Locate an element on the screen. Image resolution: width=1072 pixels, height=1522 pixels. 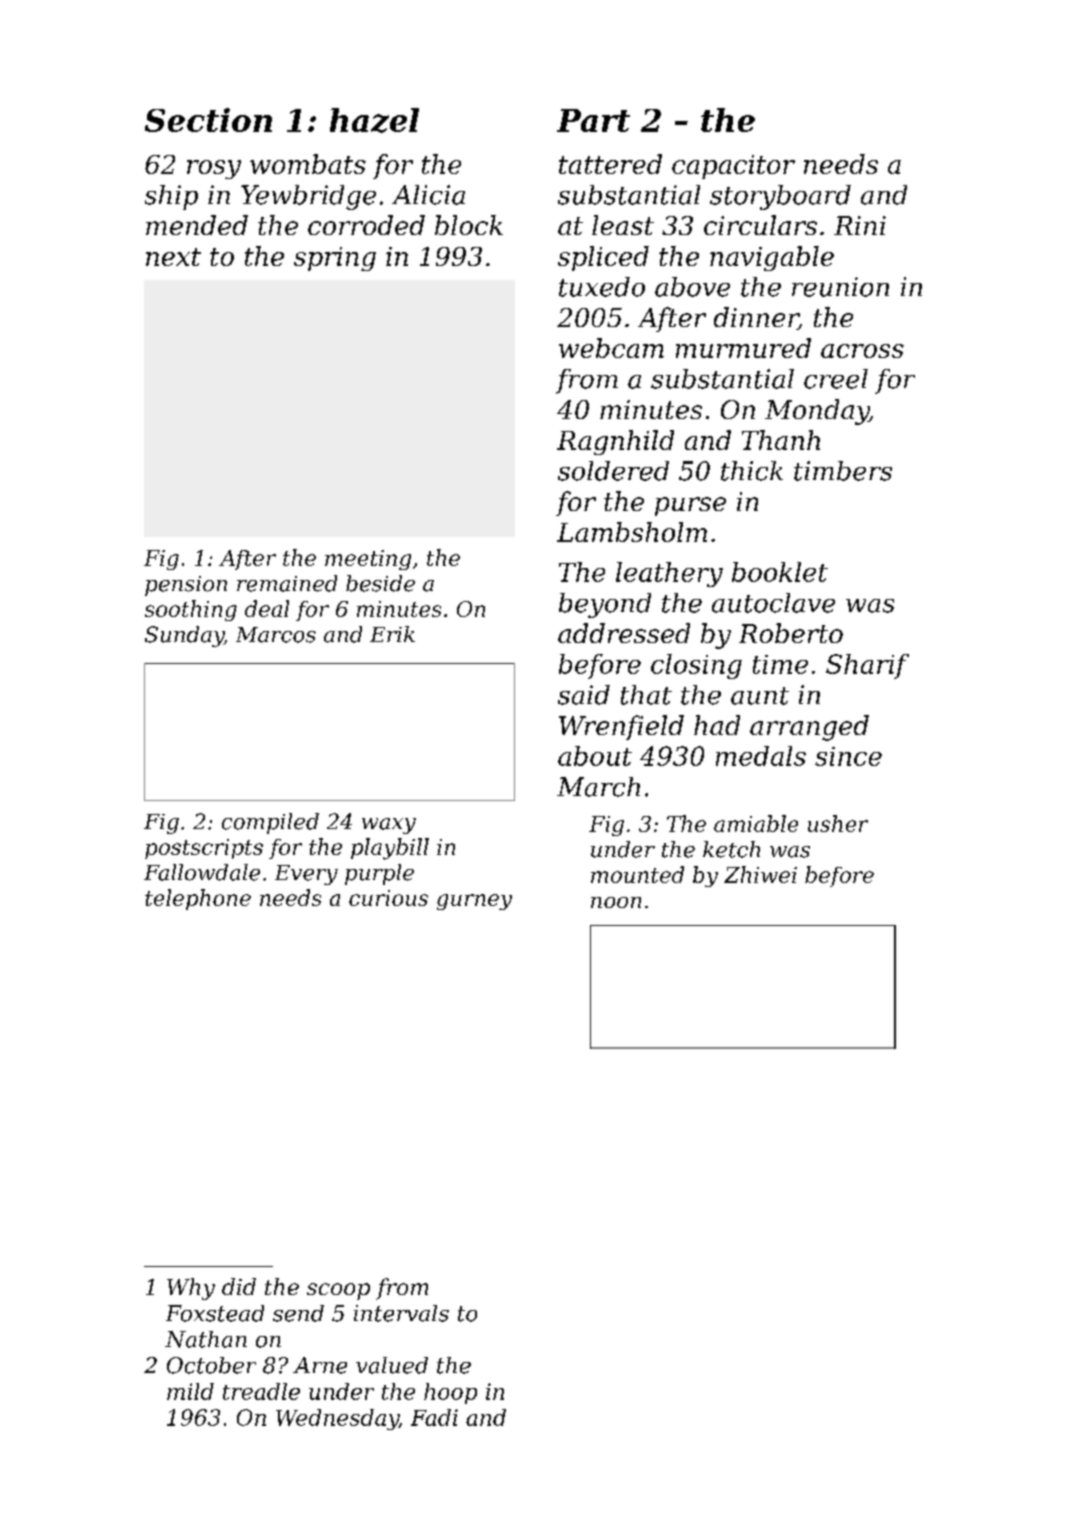
purse is located at coordinates (690, 506).
